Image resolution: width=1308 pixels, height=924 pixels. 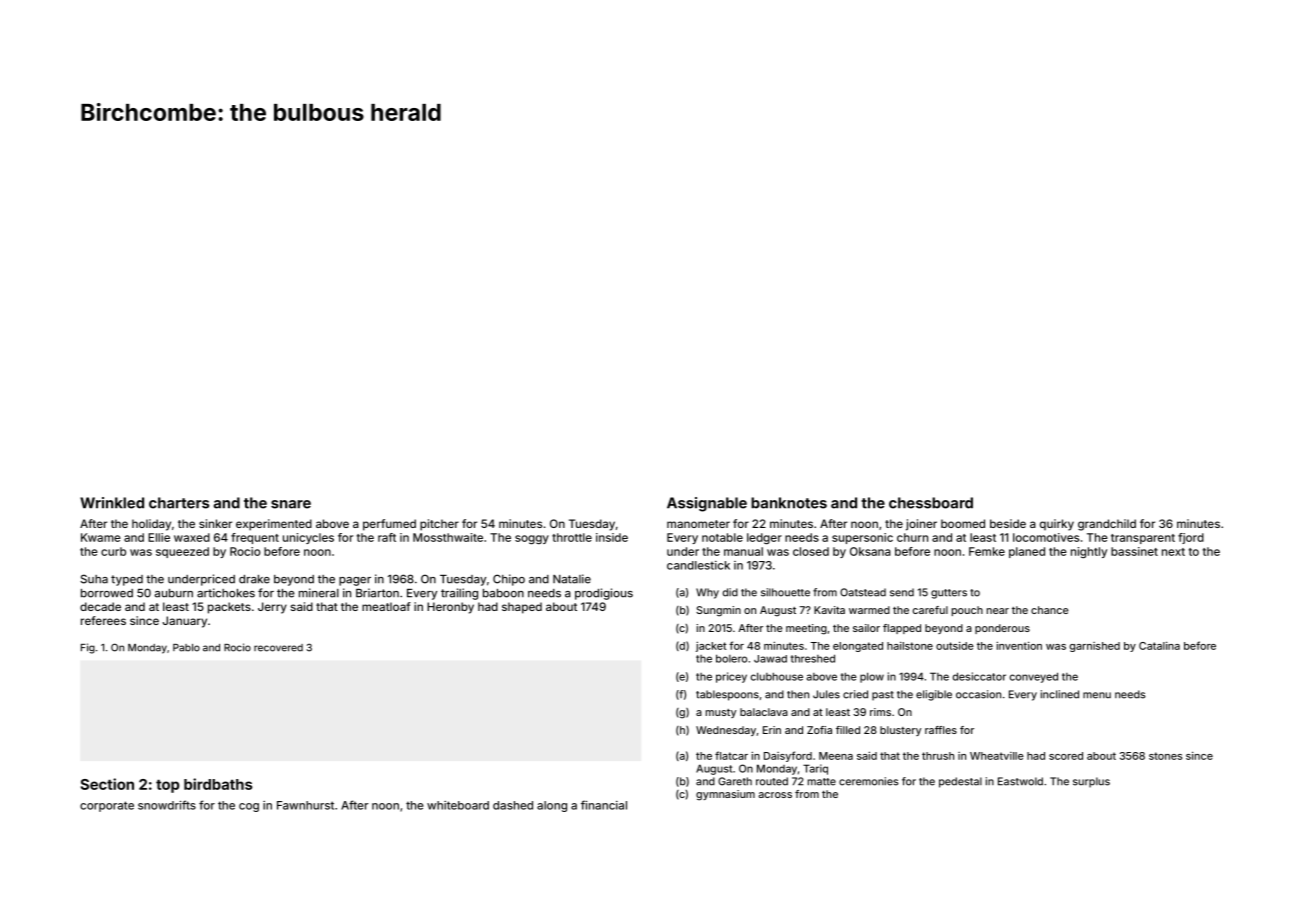 I want to click on invention, so click(x=1019, y=645).
